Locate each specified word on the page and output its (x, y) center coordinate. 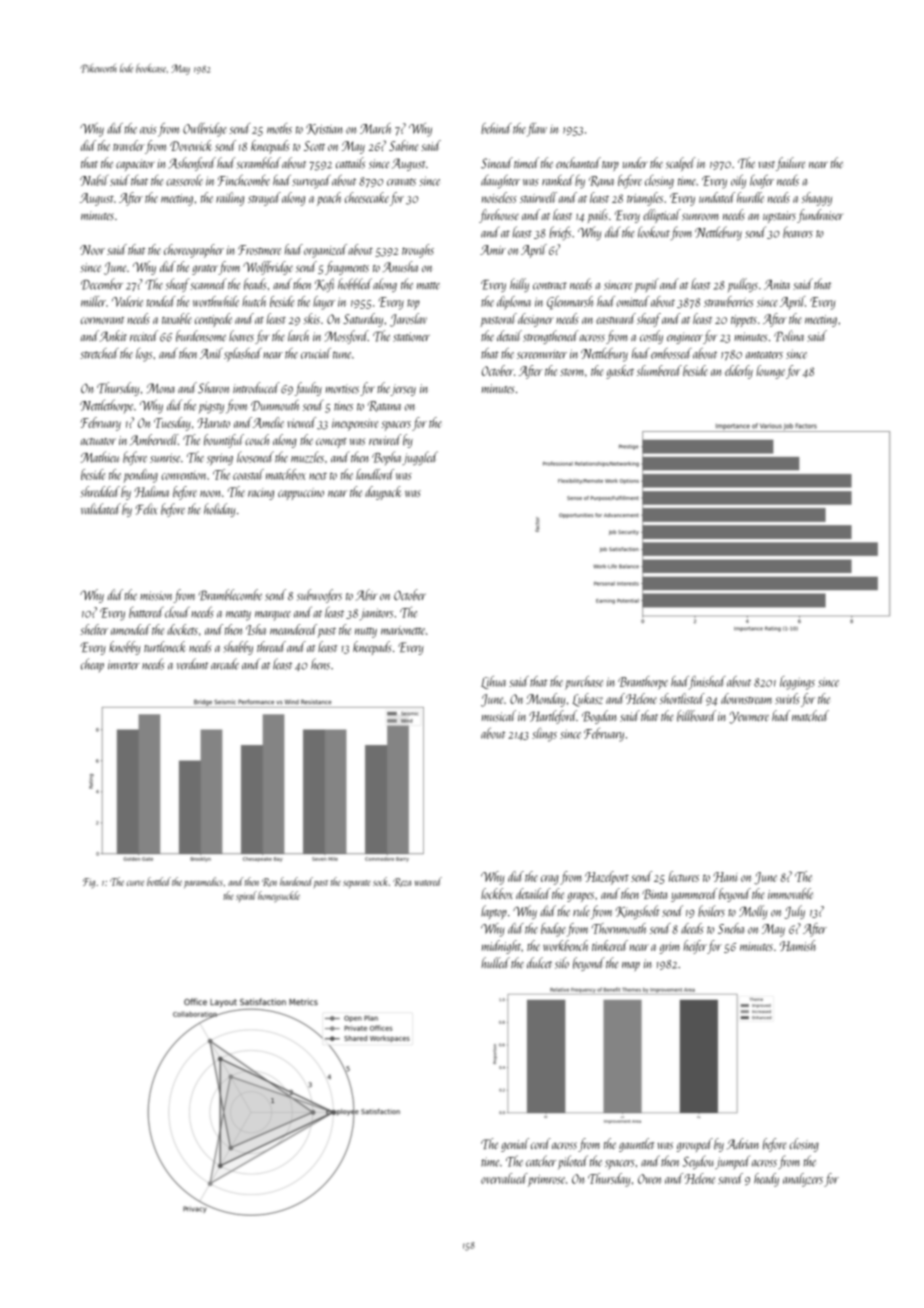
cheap (92, 665)
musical (499, 716)
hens (320, 664)
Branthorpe (643, 683)
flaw (537, 130)
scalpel (680, 164)
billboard (696, 716)
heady (766, 1180)
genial (515, 1145)
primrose (546, 1181)
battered (146, 612)
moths (279, 128)
